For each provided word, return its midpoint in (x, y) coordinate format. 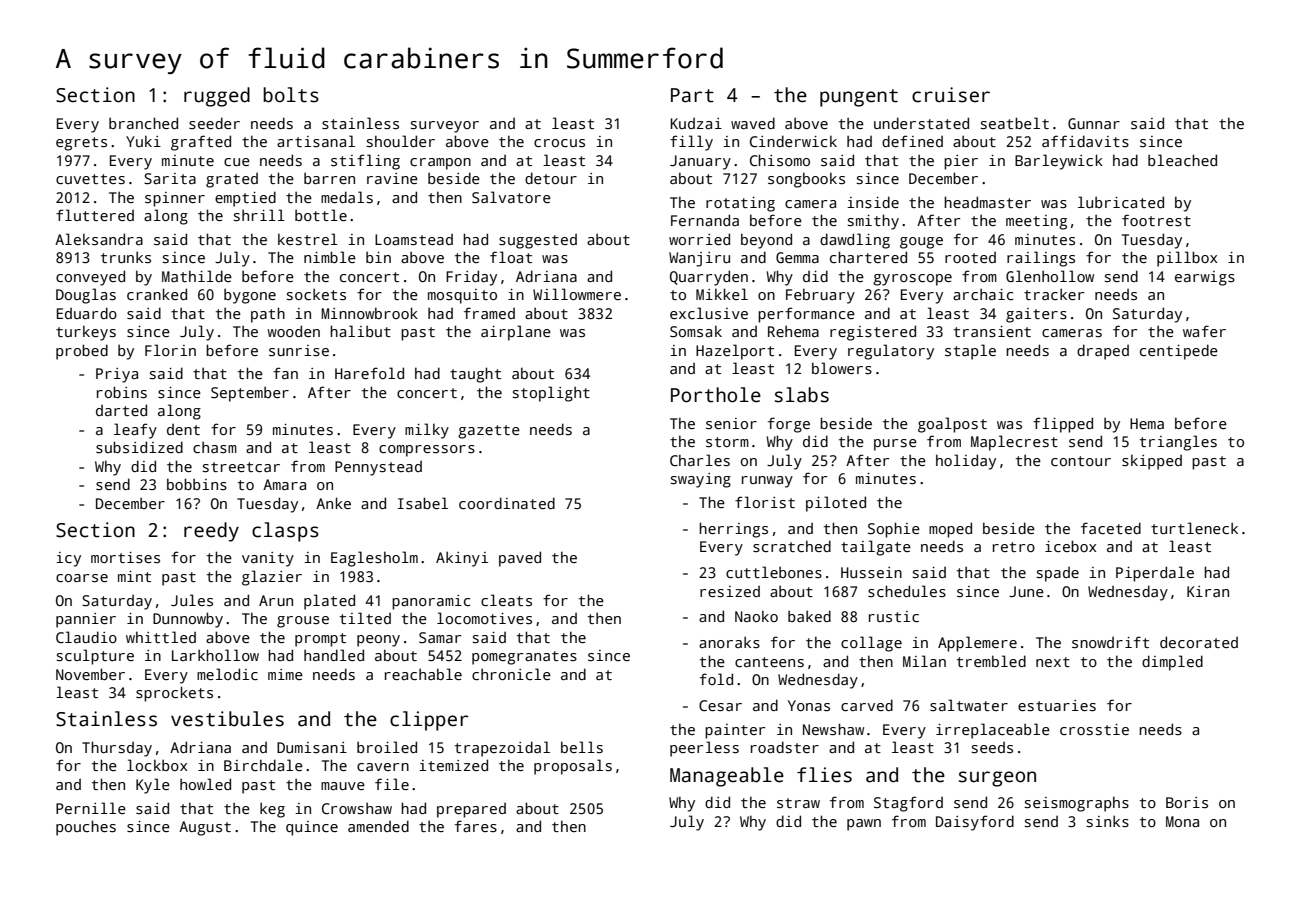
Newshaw (833, 729)
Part (692, 95)
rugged (217, 97)
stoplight (551, 394)
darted (121, 410)
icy (68, 559)
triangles (1178, 443)
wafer (1204, 331)
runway (767, 482)
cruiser (951, 95)
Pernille (91, 808)
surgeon (997, 779)
